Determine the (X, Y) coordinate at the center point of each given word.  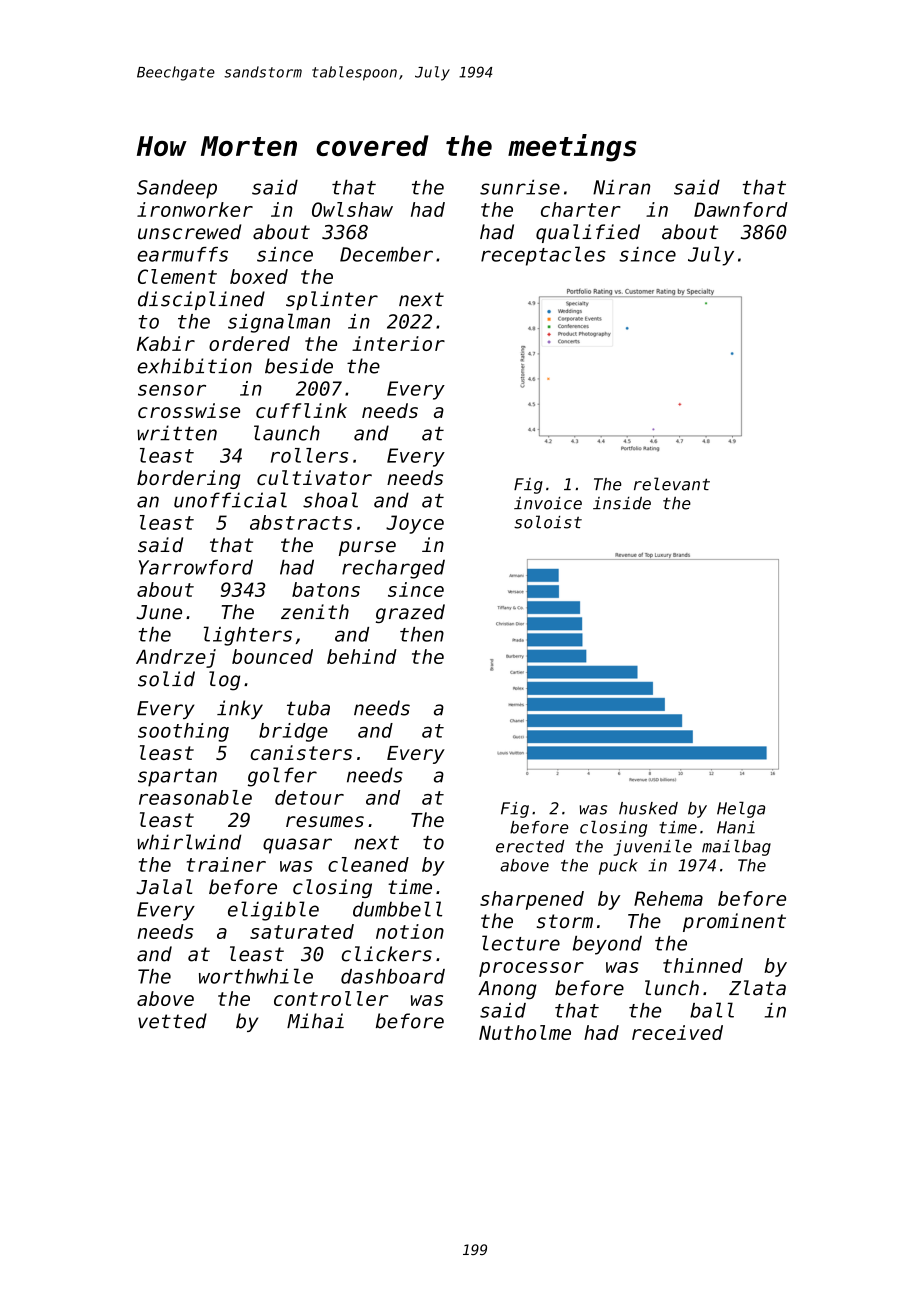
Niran (621, 187)
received (677, 1032)
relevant (672, 484)
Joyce (415, 524)
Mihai (315, 1021)
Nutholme (525, 1032)
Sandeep (177, 189)
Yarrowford (196, 567)
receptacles (543, 256)
